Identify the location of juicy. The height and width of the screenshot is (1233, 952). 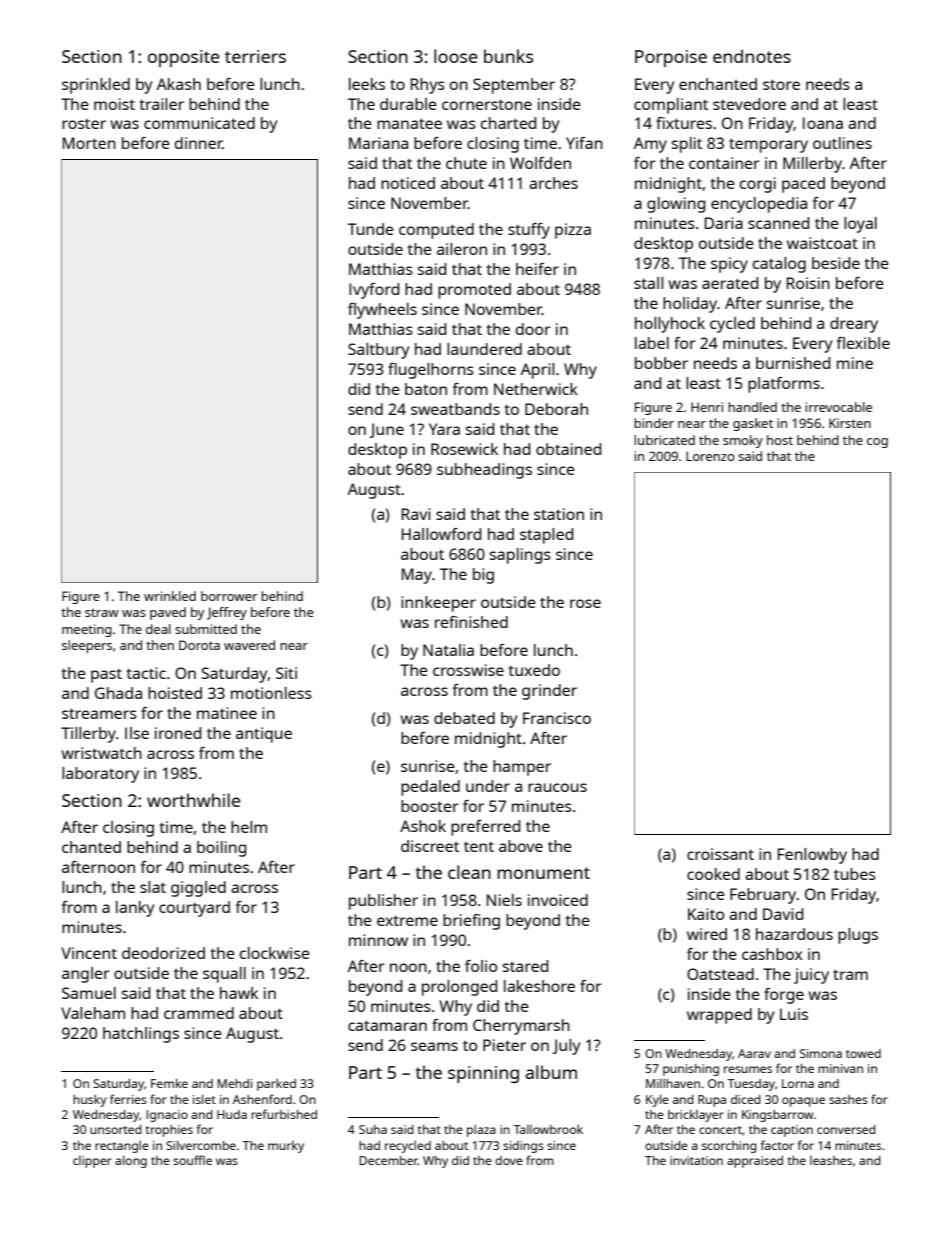
(811, 976).
